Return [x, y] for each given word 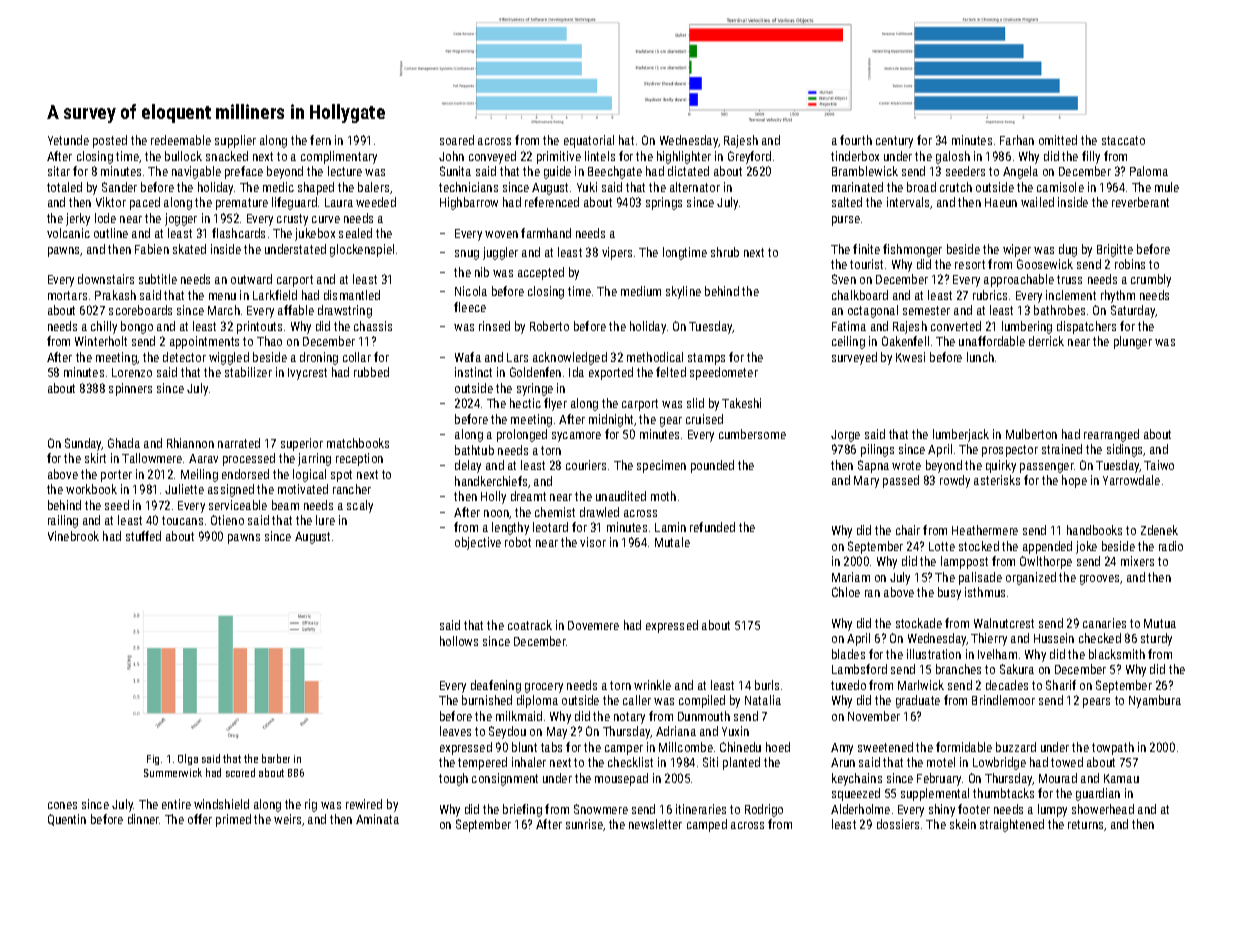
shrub [725, 252]
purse [846, 221]
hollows [459, 641]
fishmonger [912, 250]
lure [325, 520]
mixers [1137, 561]
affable [296, 310]
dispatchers [1086, 327]
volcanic [68, 233]
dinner [144, 819]
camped [707, 825]
